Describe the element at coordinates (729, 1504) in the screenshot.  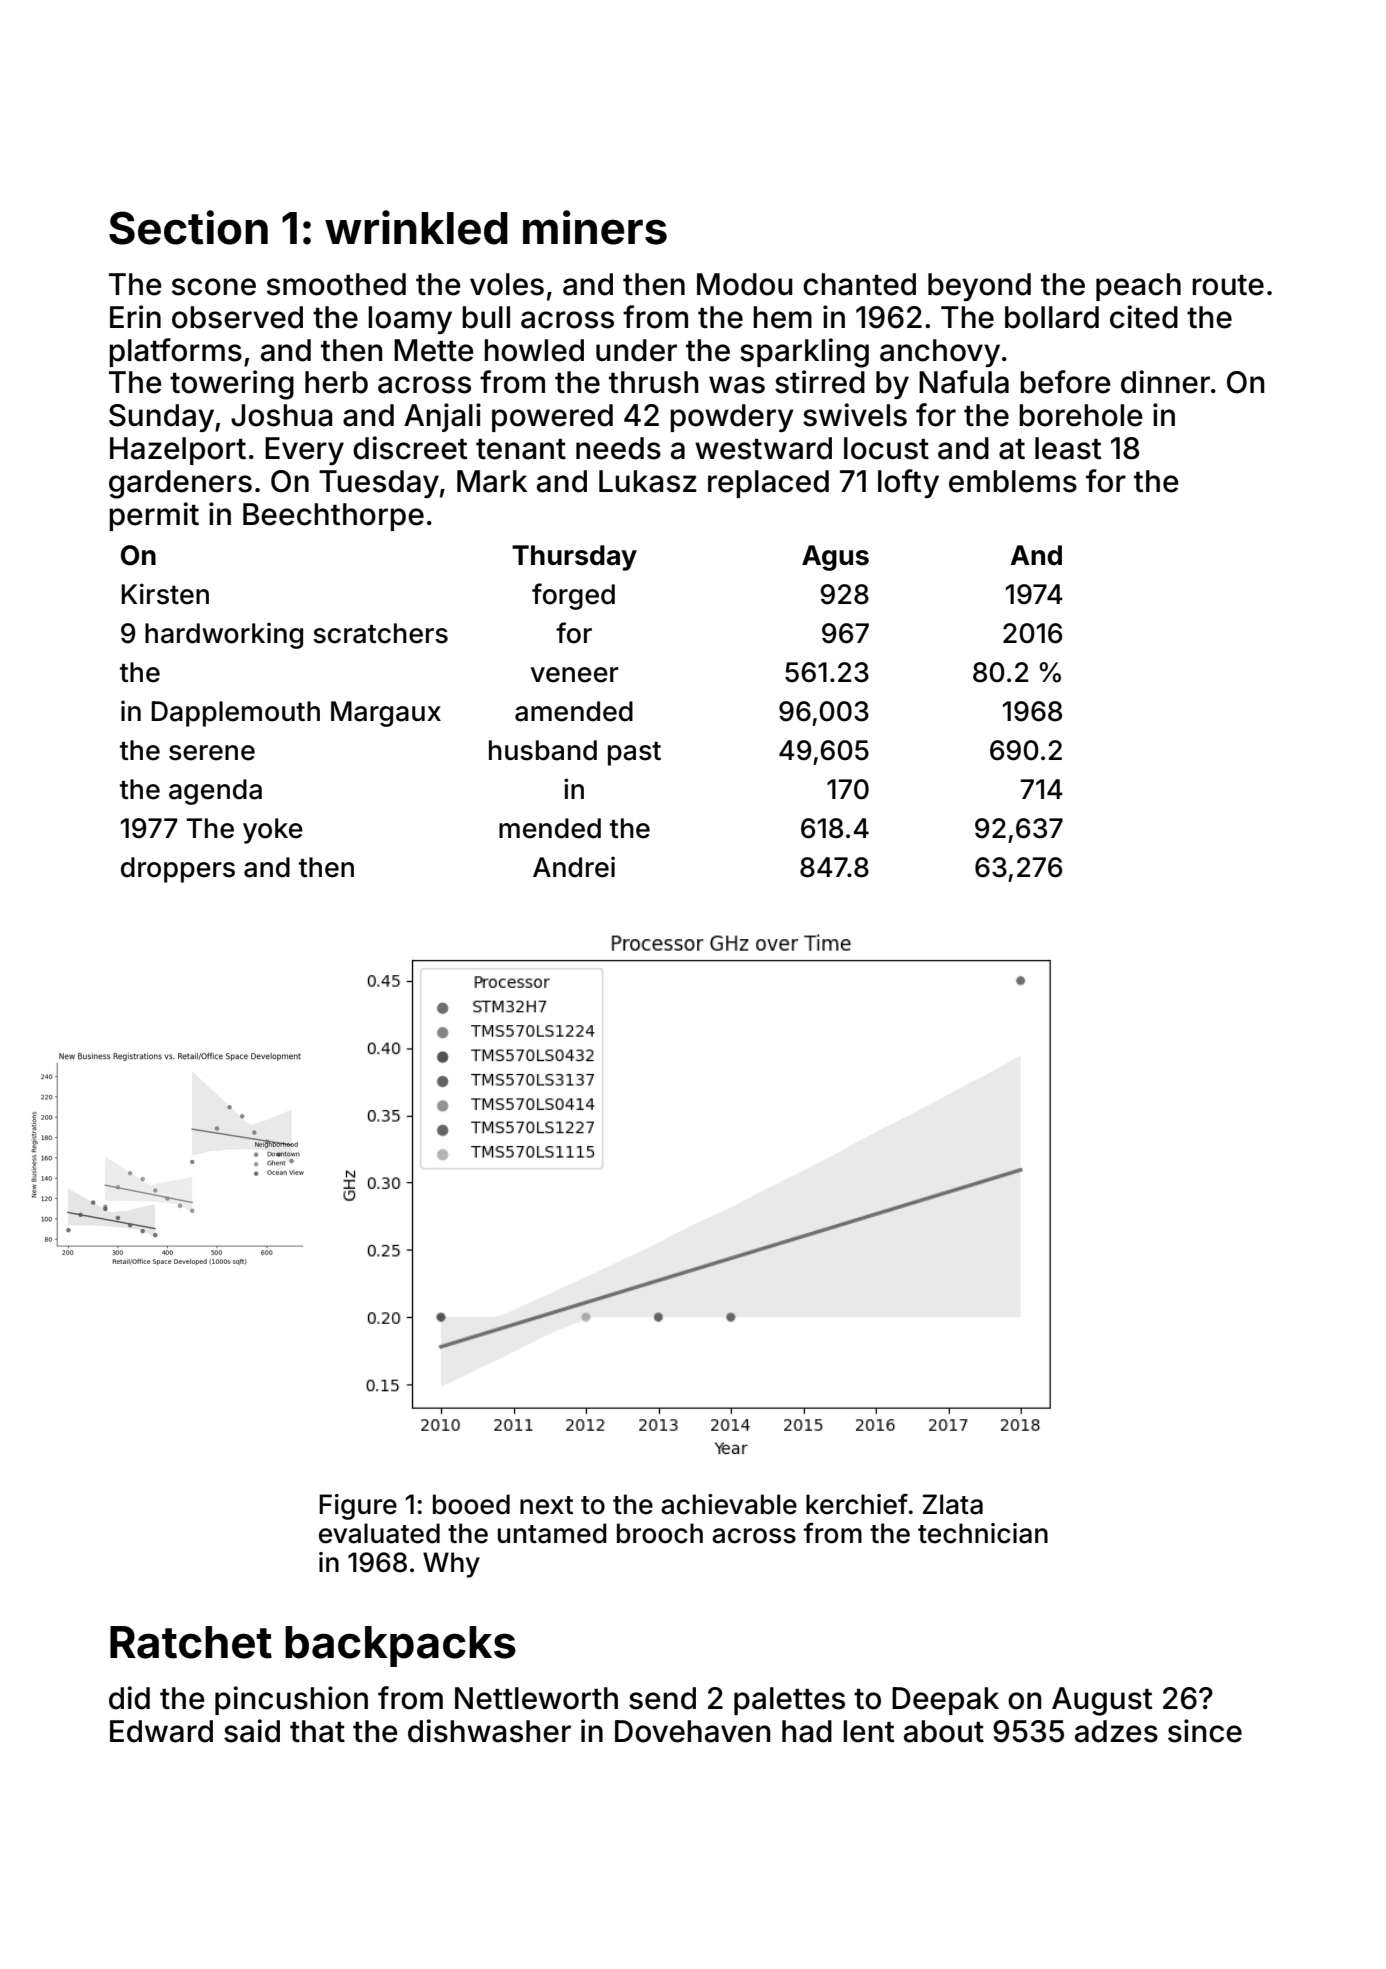
I see `achievable` at that location.
